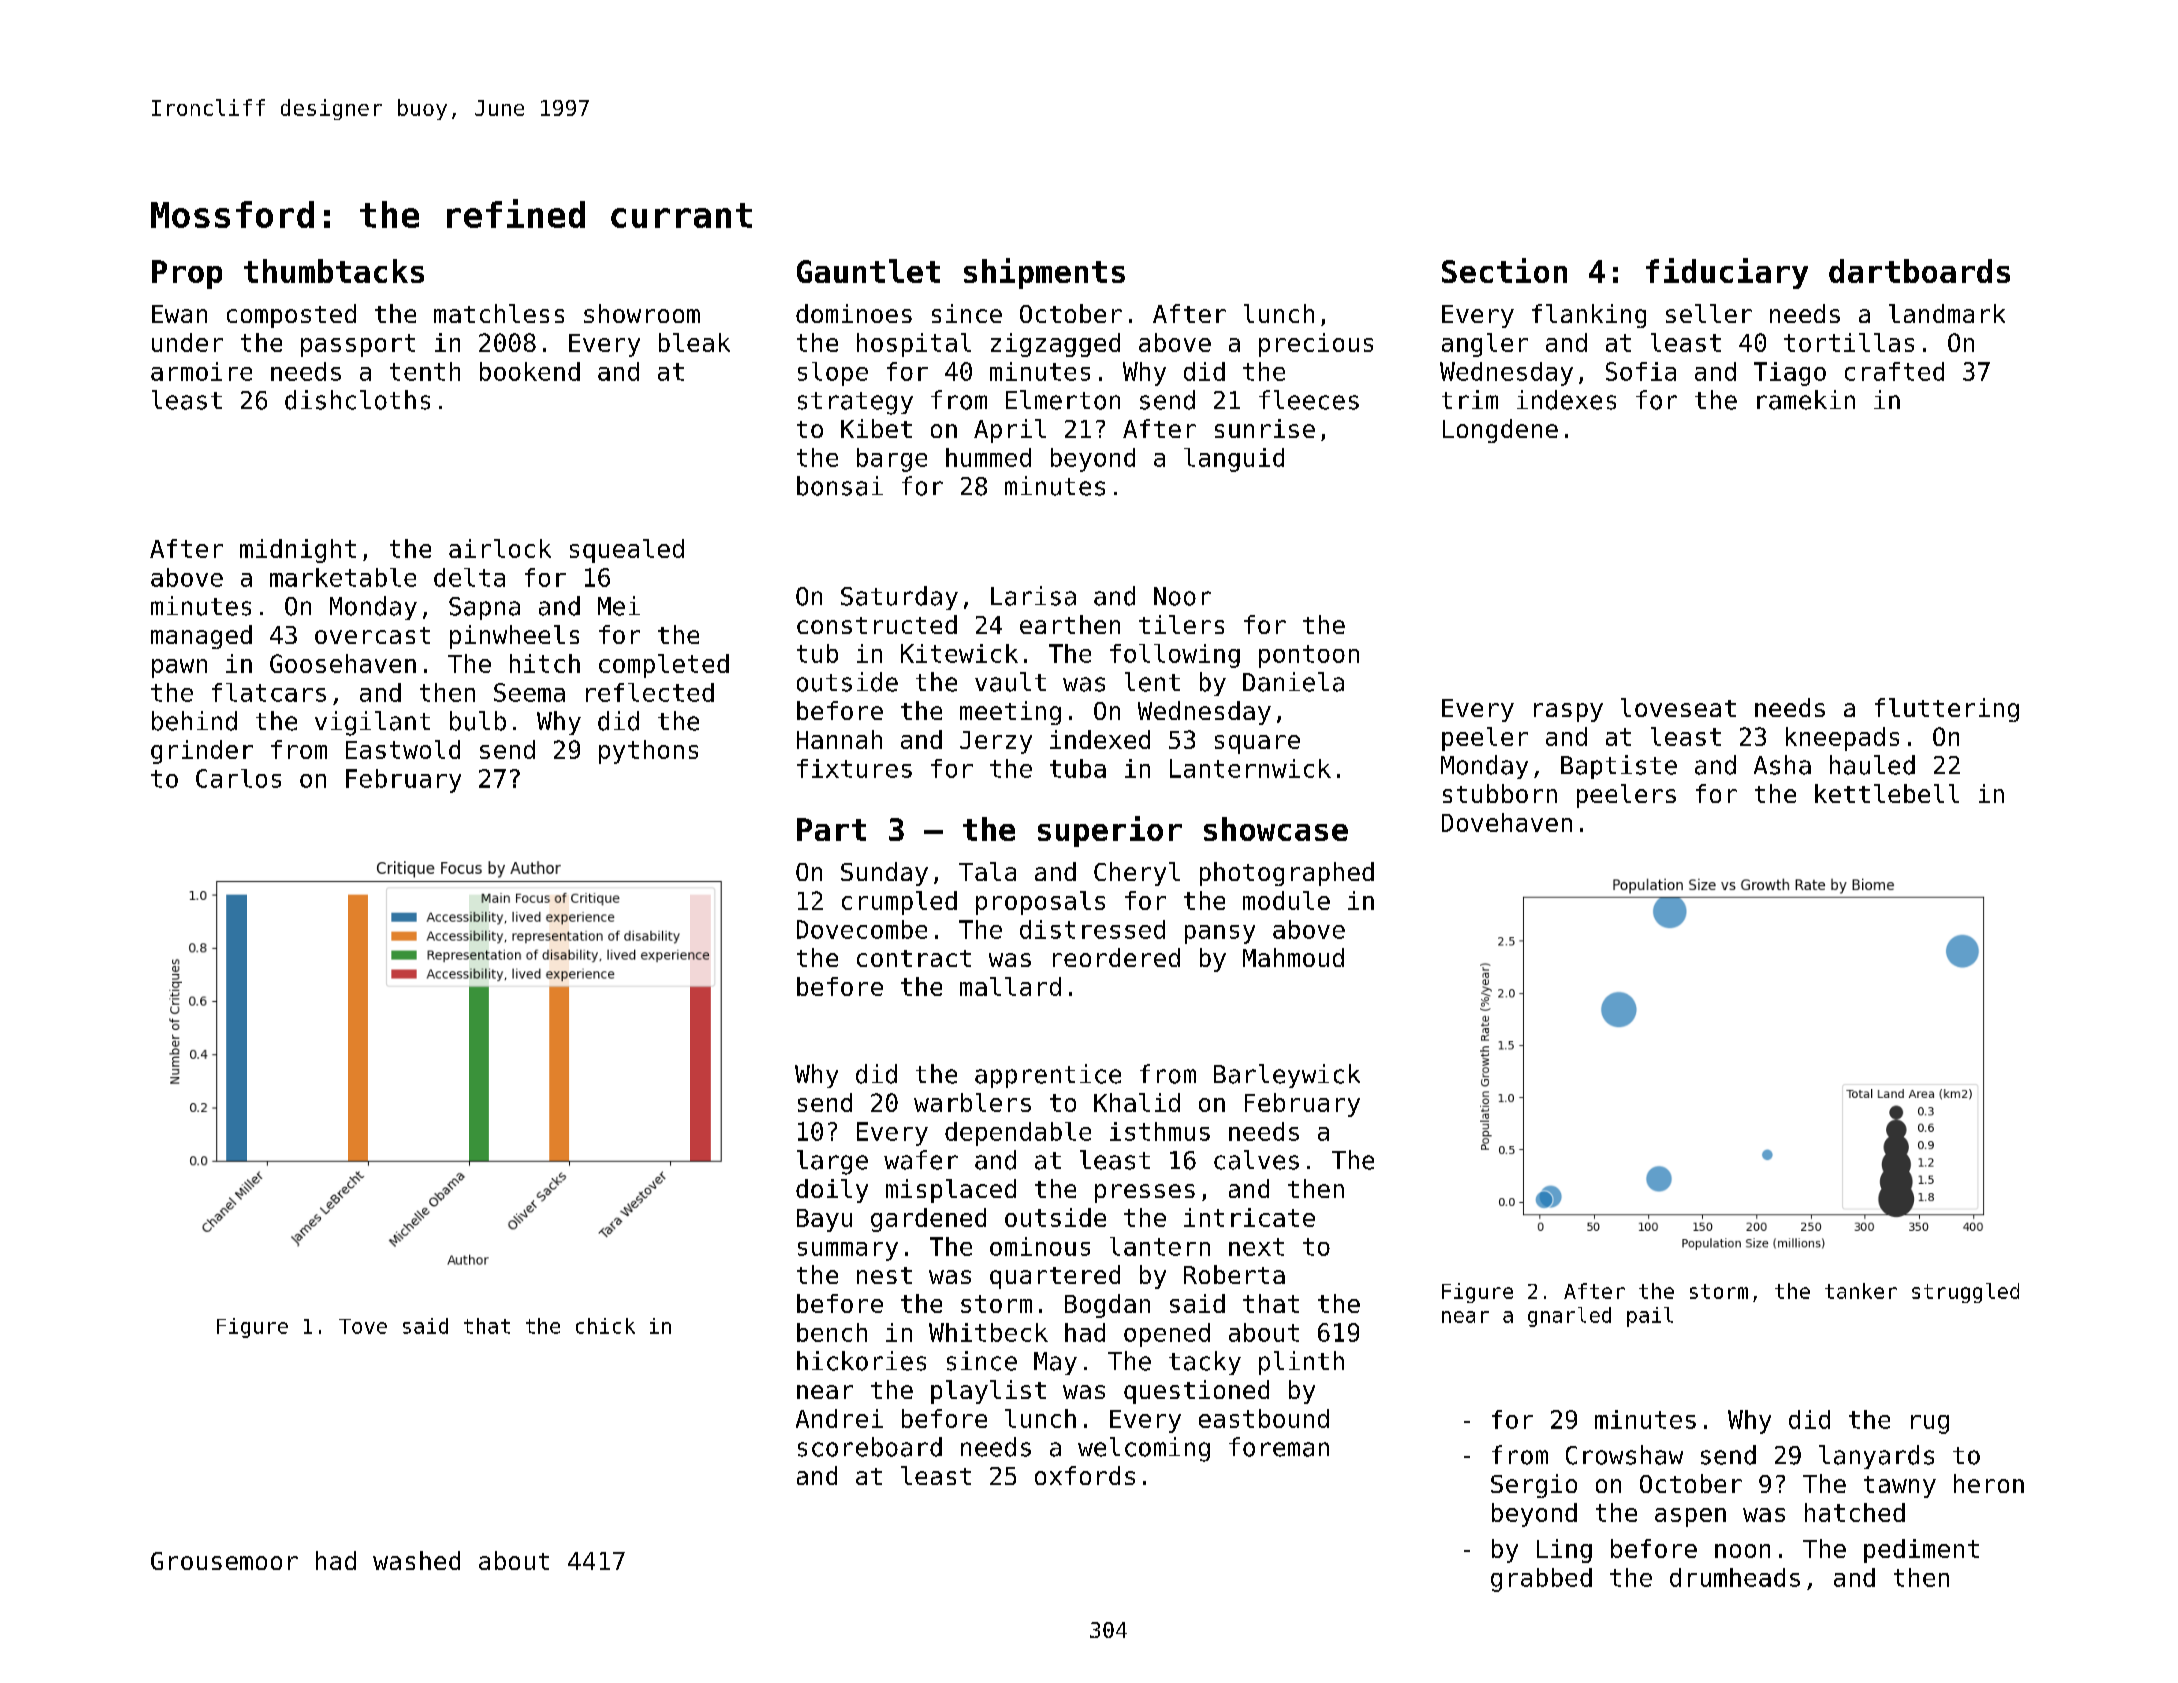  Describe the element at coordinates (1782, 765) in the screenshot. I see `Asha` at that location.
